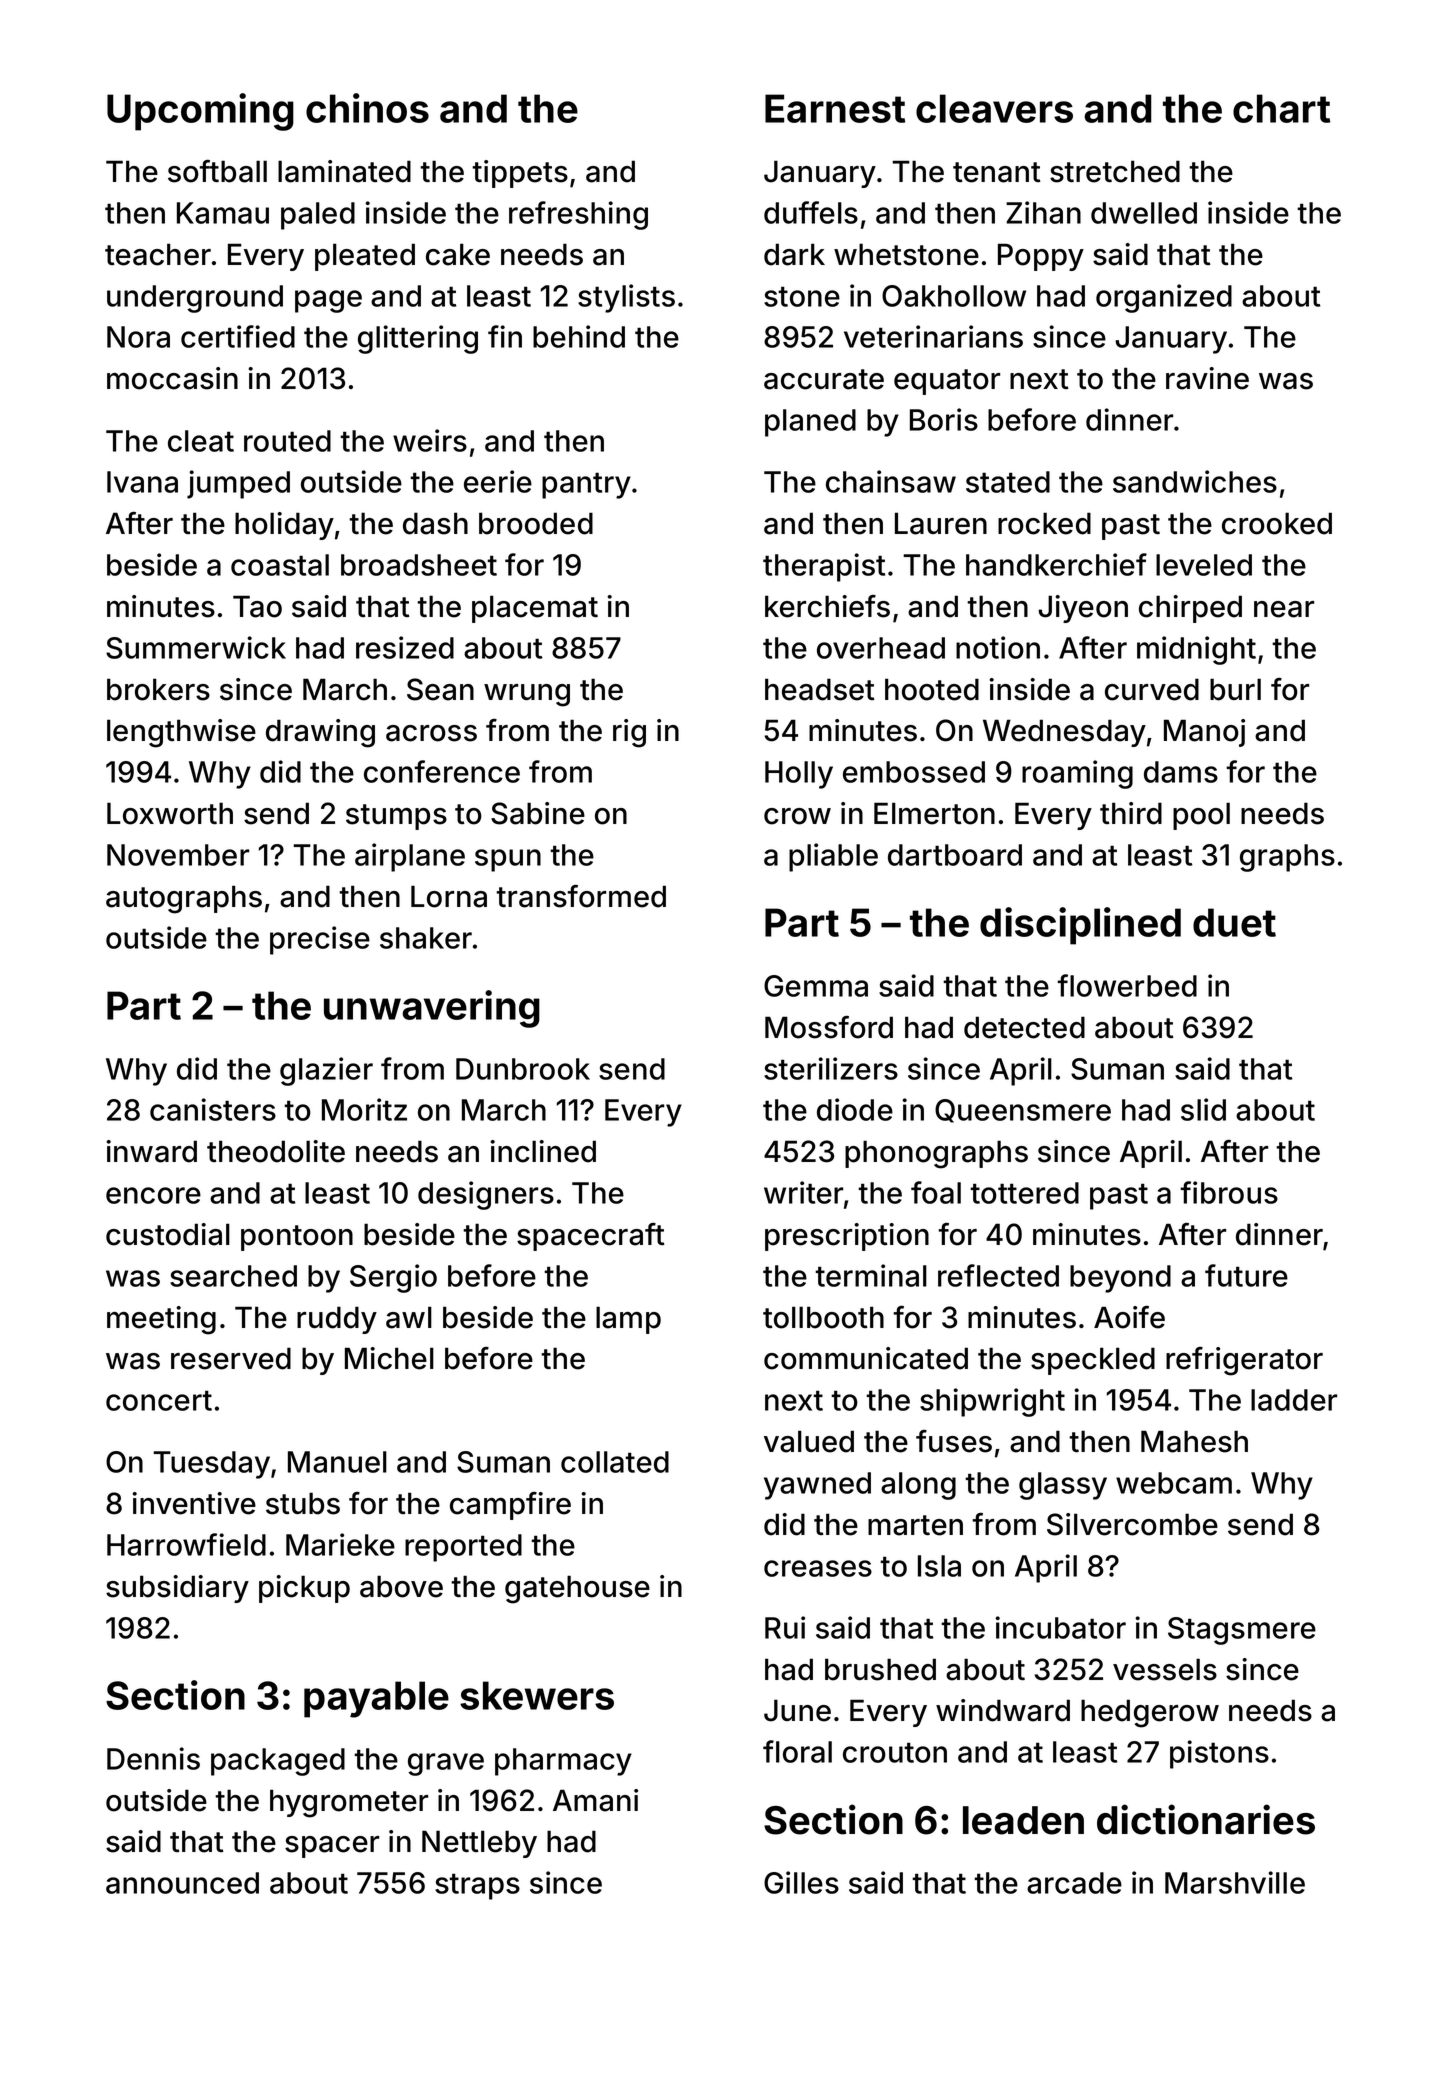 The width and height of the screenshot is (1450, 2100). Describe the element at coordinates (1235, 1882) in the screenshot. I see `Marshville` at that location.
